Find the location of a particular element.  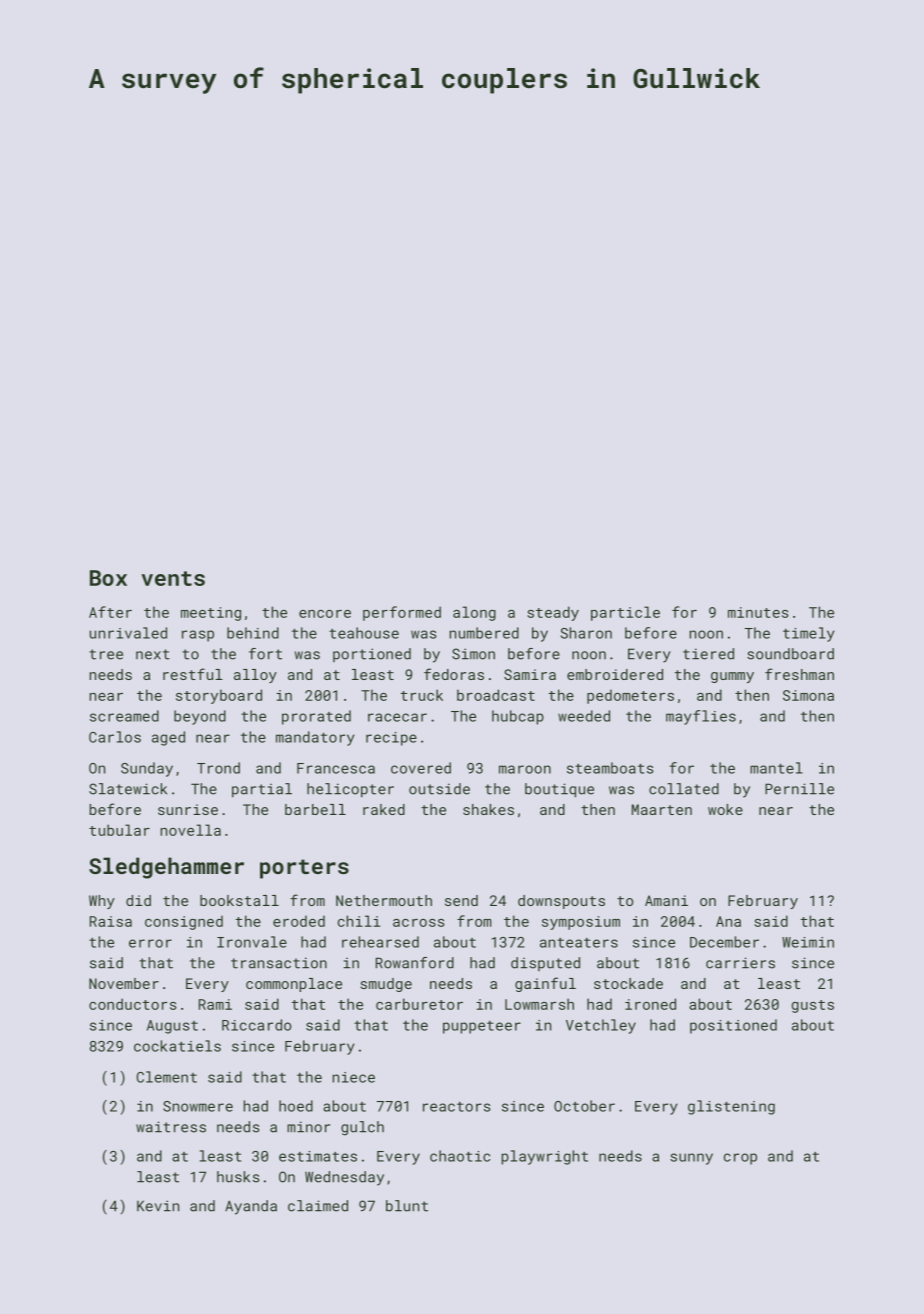

send is located at coordinates (461, 900).
